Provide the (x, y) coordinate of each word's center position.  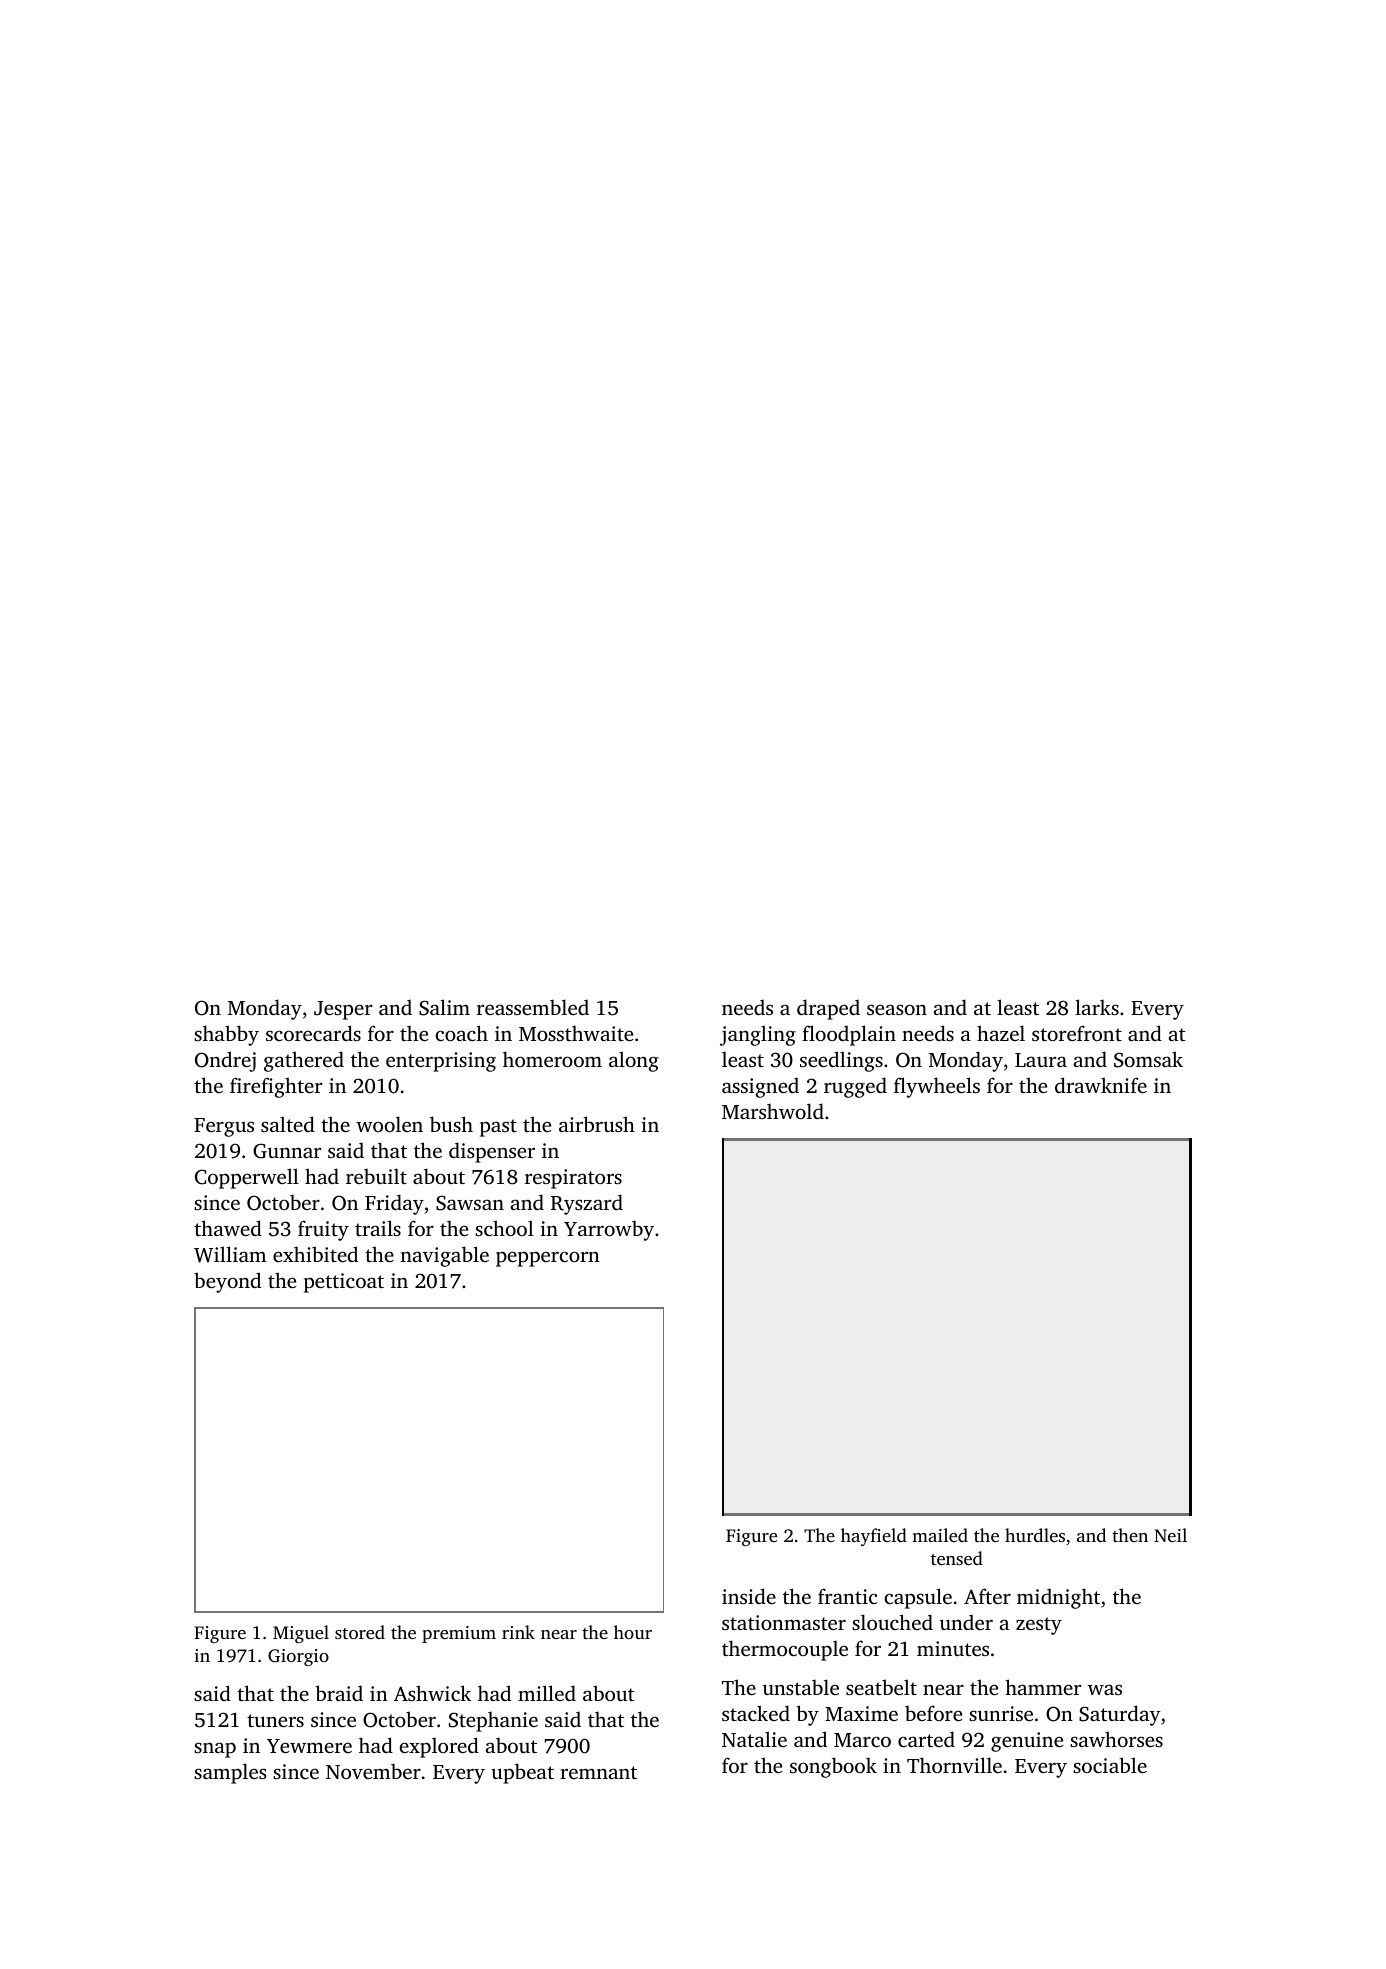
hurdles (1035, 1535)
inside (749, 1596)
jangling (758, 1035)
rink (518, 1632)
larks (1097, 1007)
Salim (444, 1007)
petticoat (344, 1283)
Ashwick (432, 1693)
